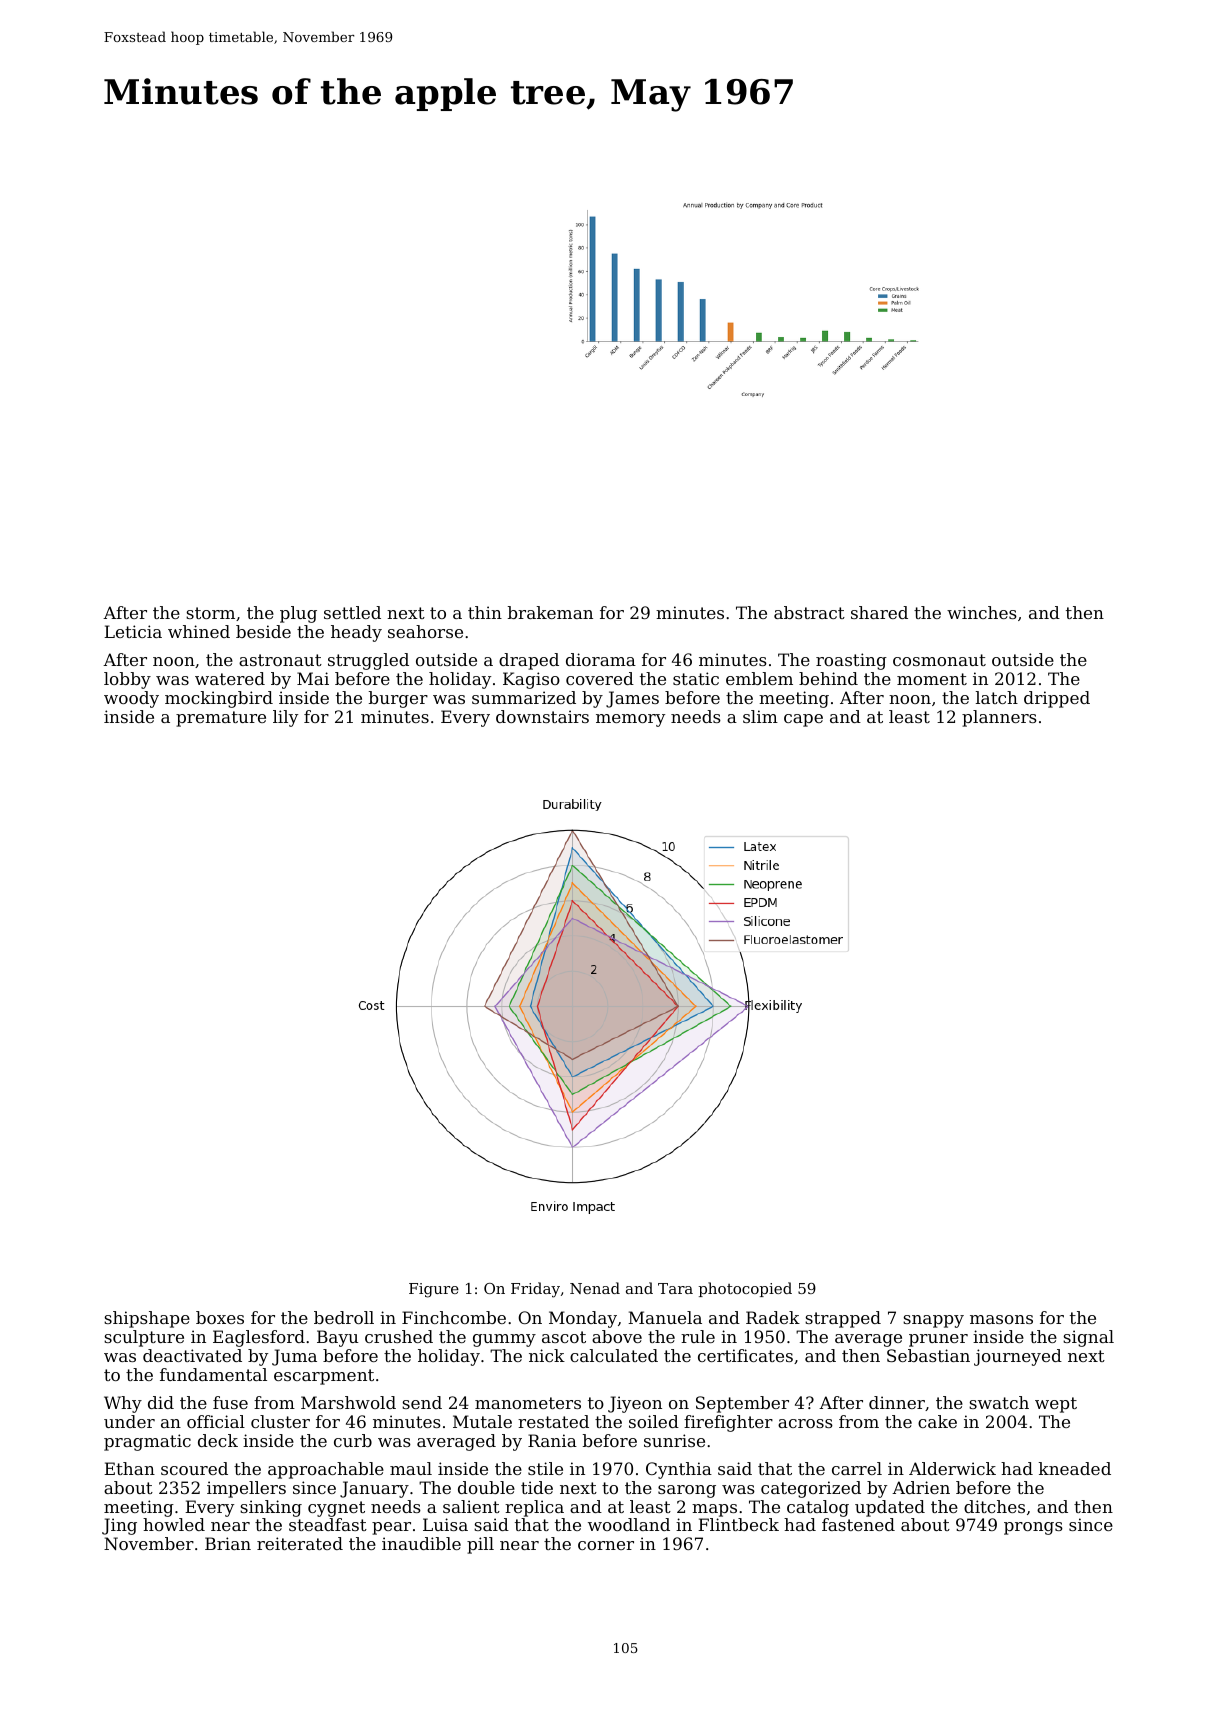 The height and width of the image is (1732, 1225). What do you see at coordinates (300, 1543) in the image?
I see `reiterated` at bounding box center [300, 1543].
